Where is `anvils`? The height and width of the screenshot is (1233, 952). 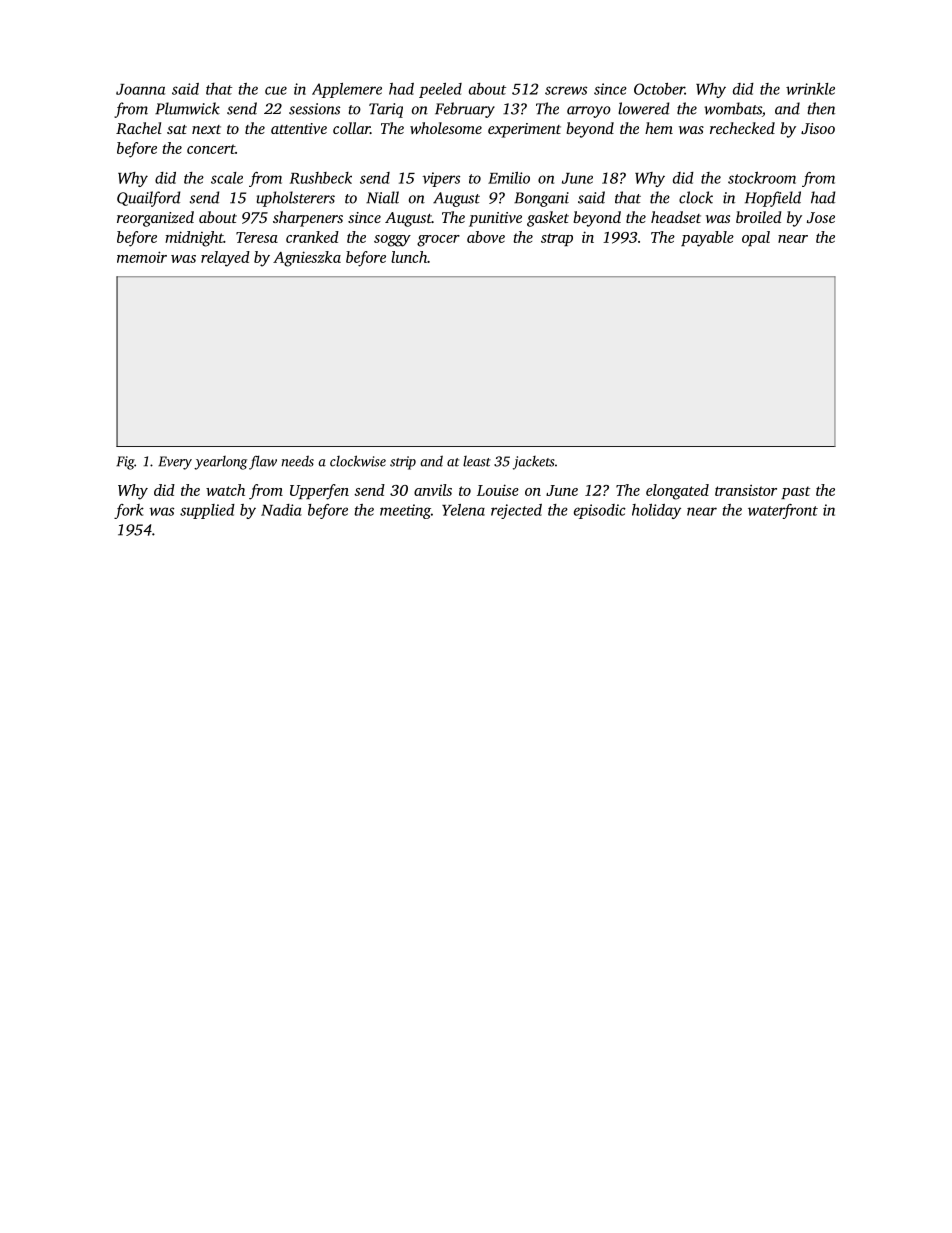 anvils is located at coordinates (433, 490).
